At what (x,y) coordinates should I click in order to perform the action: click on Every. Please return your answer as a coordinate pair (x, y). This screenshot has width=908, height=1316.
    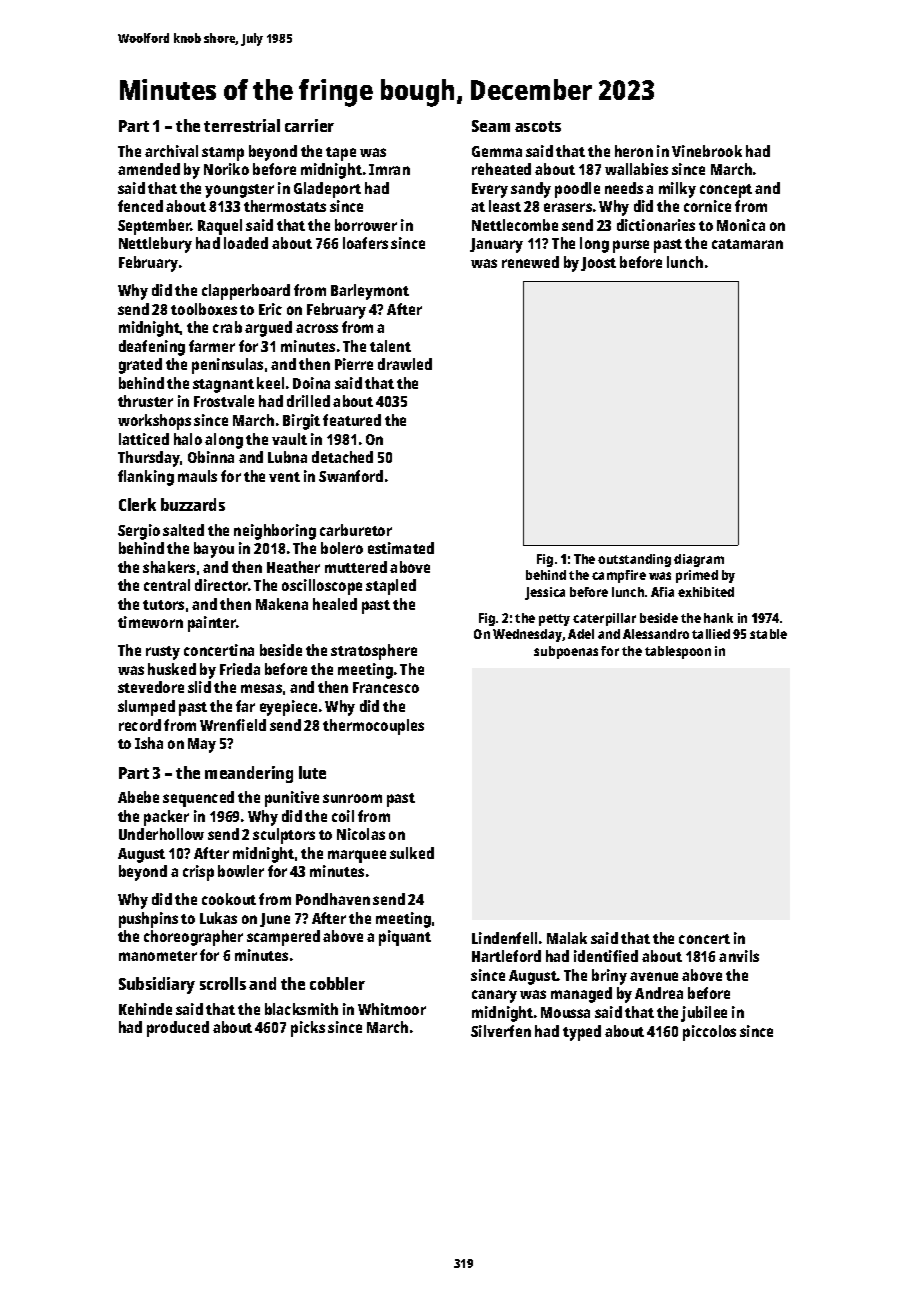
    Looking at the image, I should click on (490, 190).
